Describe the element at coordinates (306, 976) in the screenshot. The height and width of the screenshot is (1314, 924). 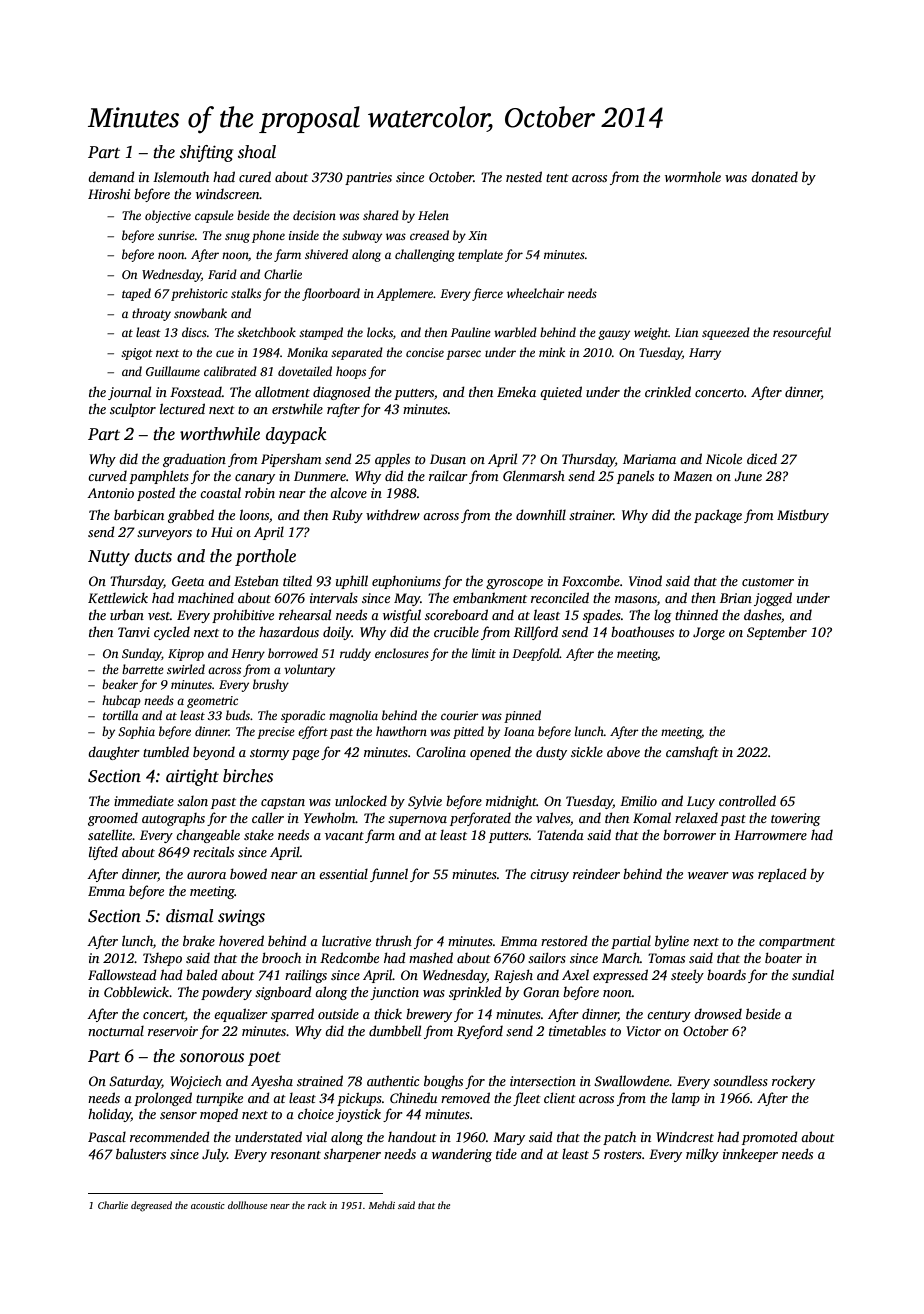
I see `railings` at that location.
